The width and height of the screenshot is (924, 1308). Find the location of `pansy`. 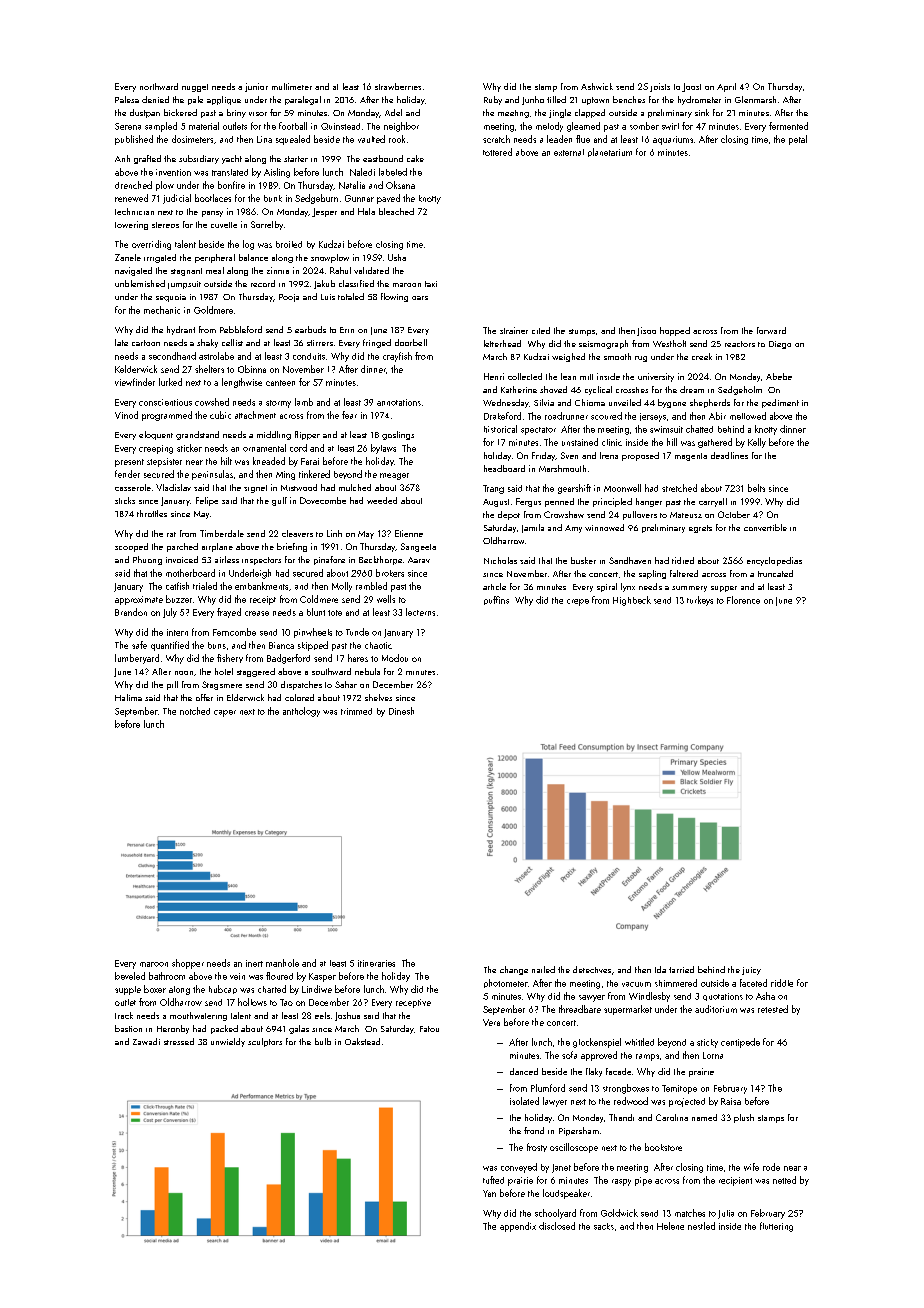

pansy is located at coordinates (212, 214).
